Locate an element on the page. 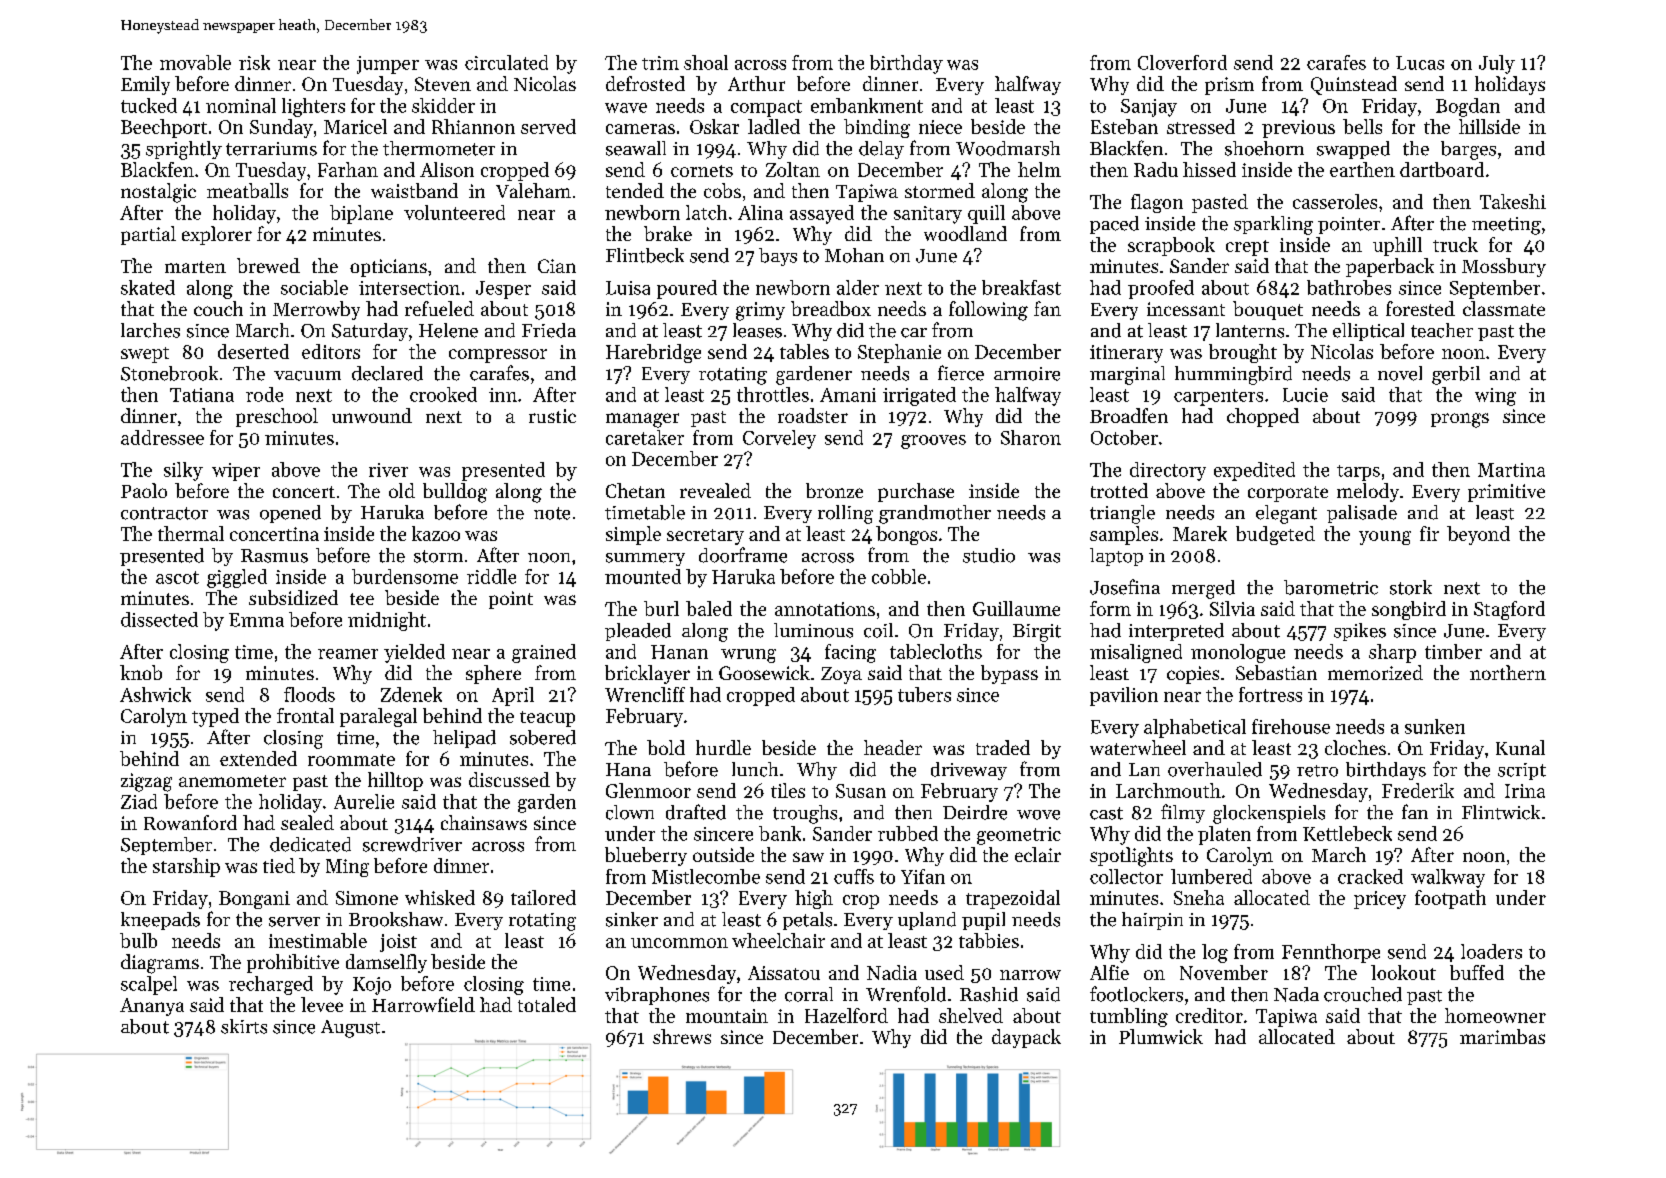 This image has height=1178, width=1666. Stagford is located at coordinates (1509, 610).
